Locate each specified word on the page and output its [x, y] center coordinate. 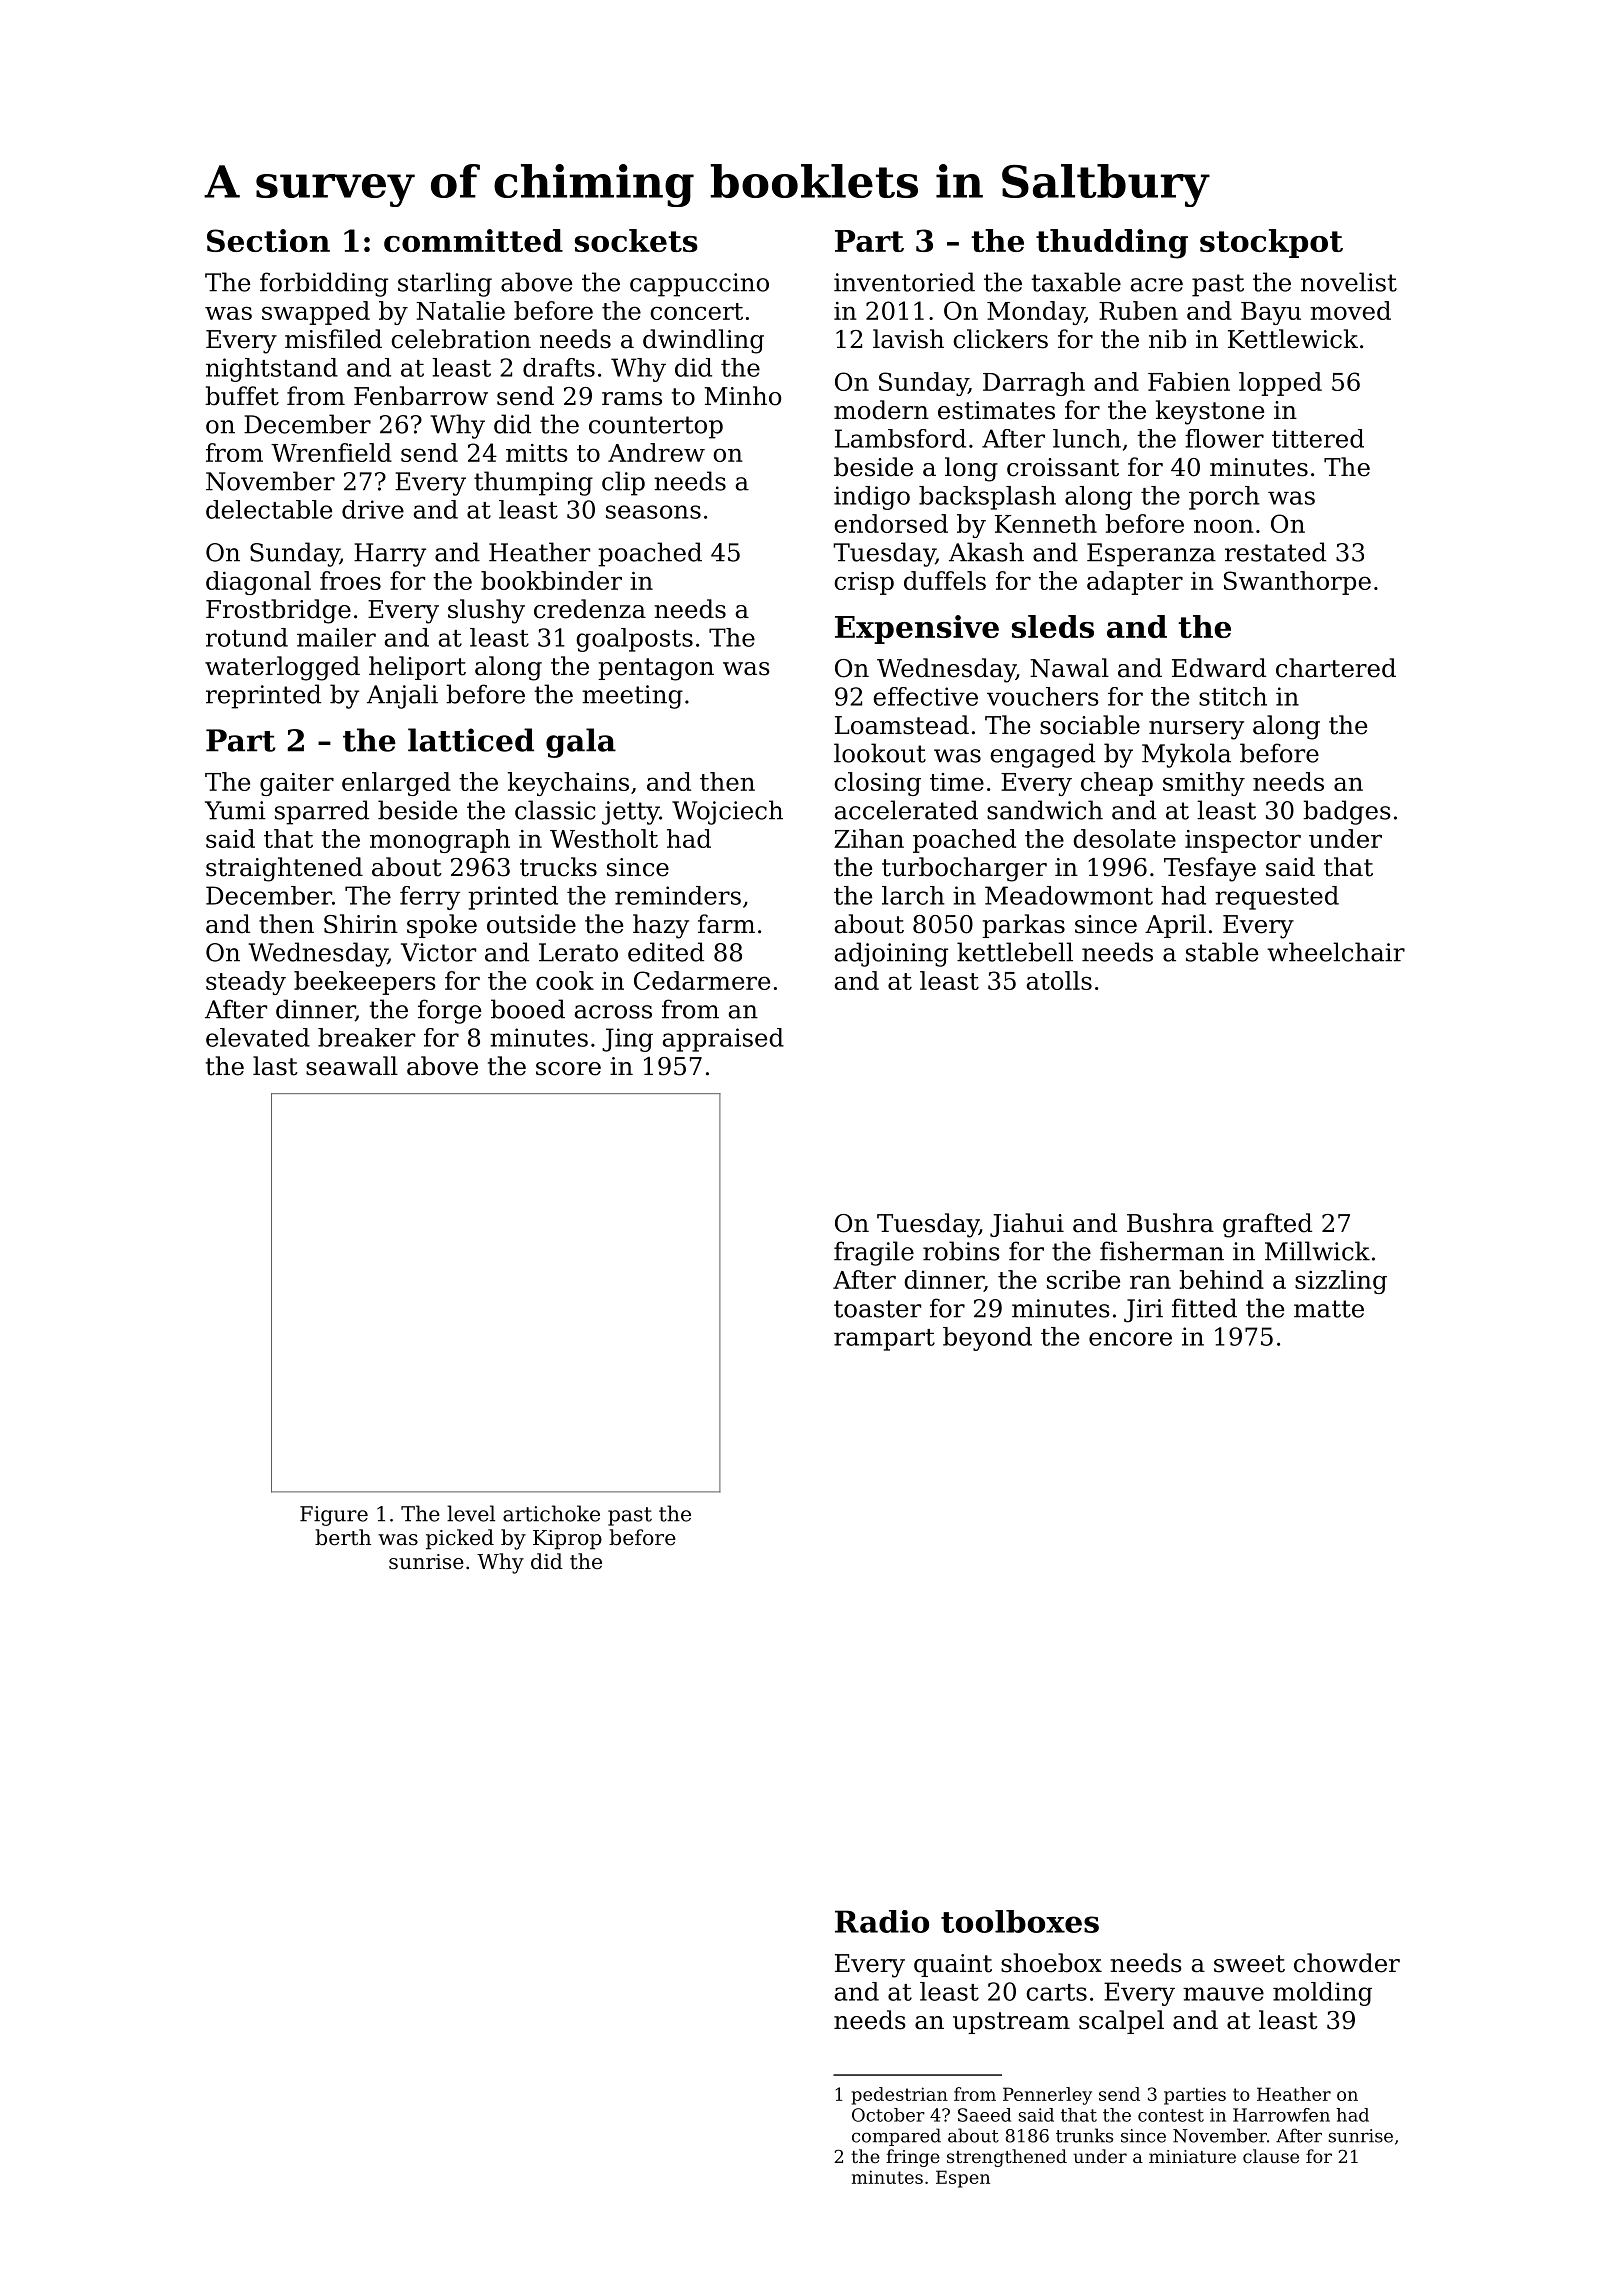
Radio [882, 1921]
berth [343, 1537]
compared [896, 2137]
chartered [1336, 668]
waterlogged [282, 668]
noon [1224, 526]
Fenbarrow [421, 396]
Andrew [656, 452]
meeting [632, 697]
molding [1322, 1994]
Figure [334, 1516]
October [888, 2115]
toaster [877, 1309]
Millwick [1317, 1251]
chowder [1347, 1963]
